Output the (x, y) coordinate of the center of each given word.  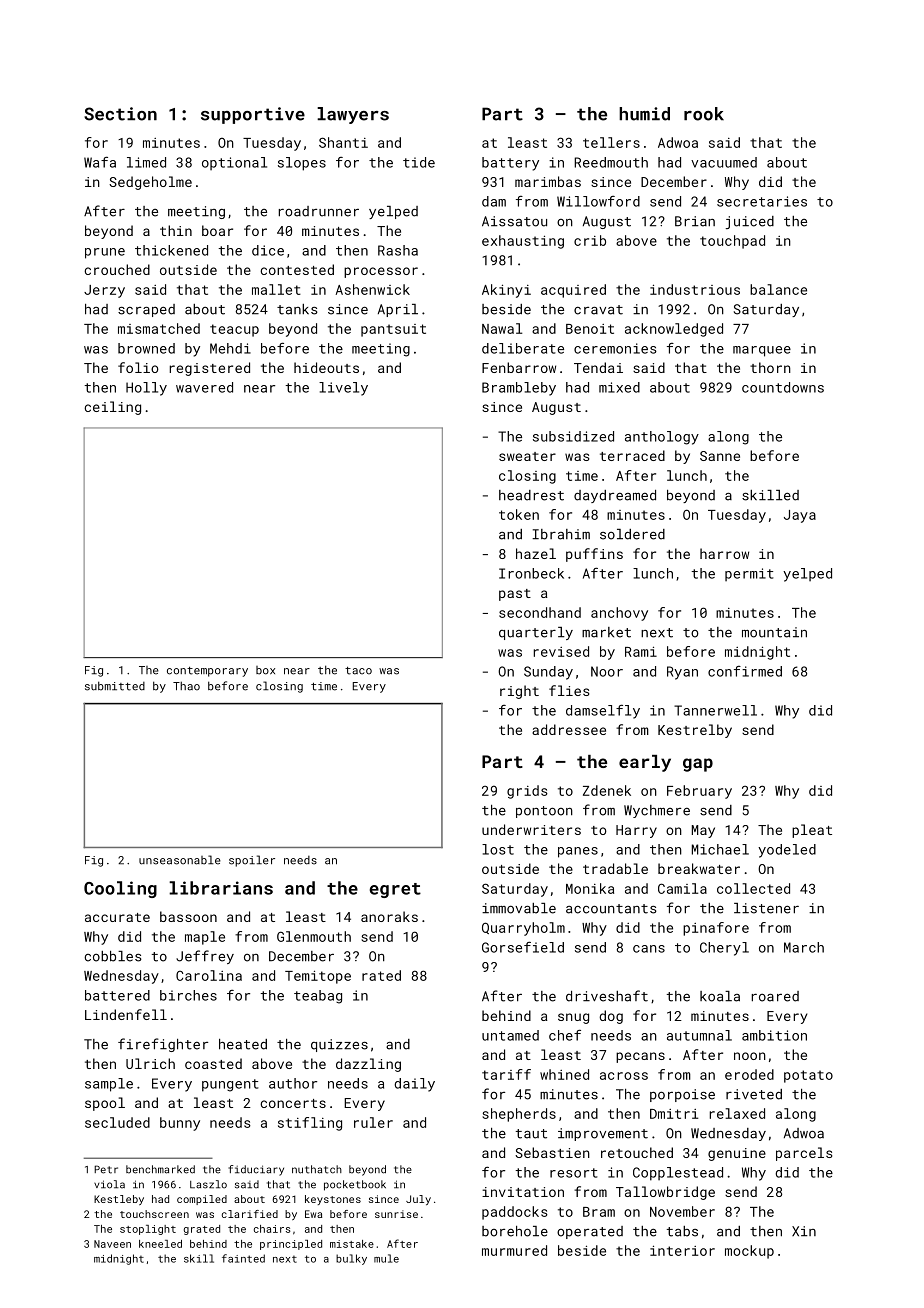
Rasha (398, 250)
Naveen (112, 1244)
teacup (234, 330)
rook (704, 114)
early (645, 763)
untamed (510, 1035)
